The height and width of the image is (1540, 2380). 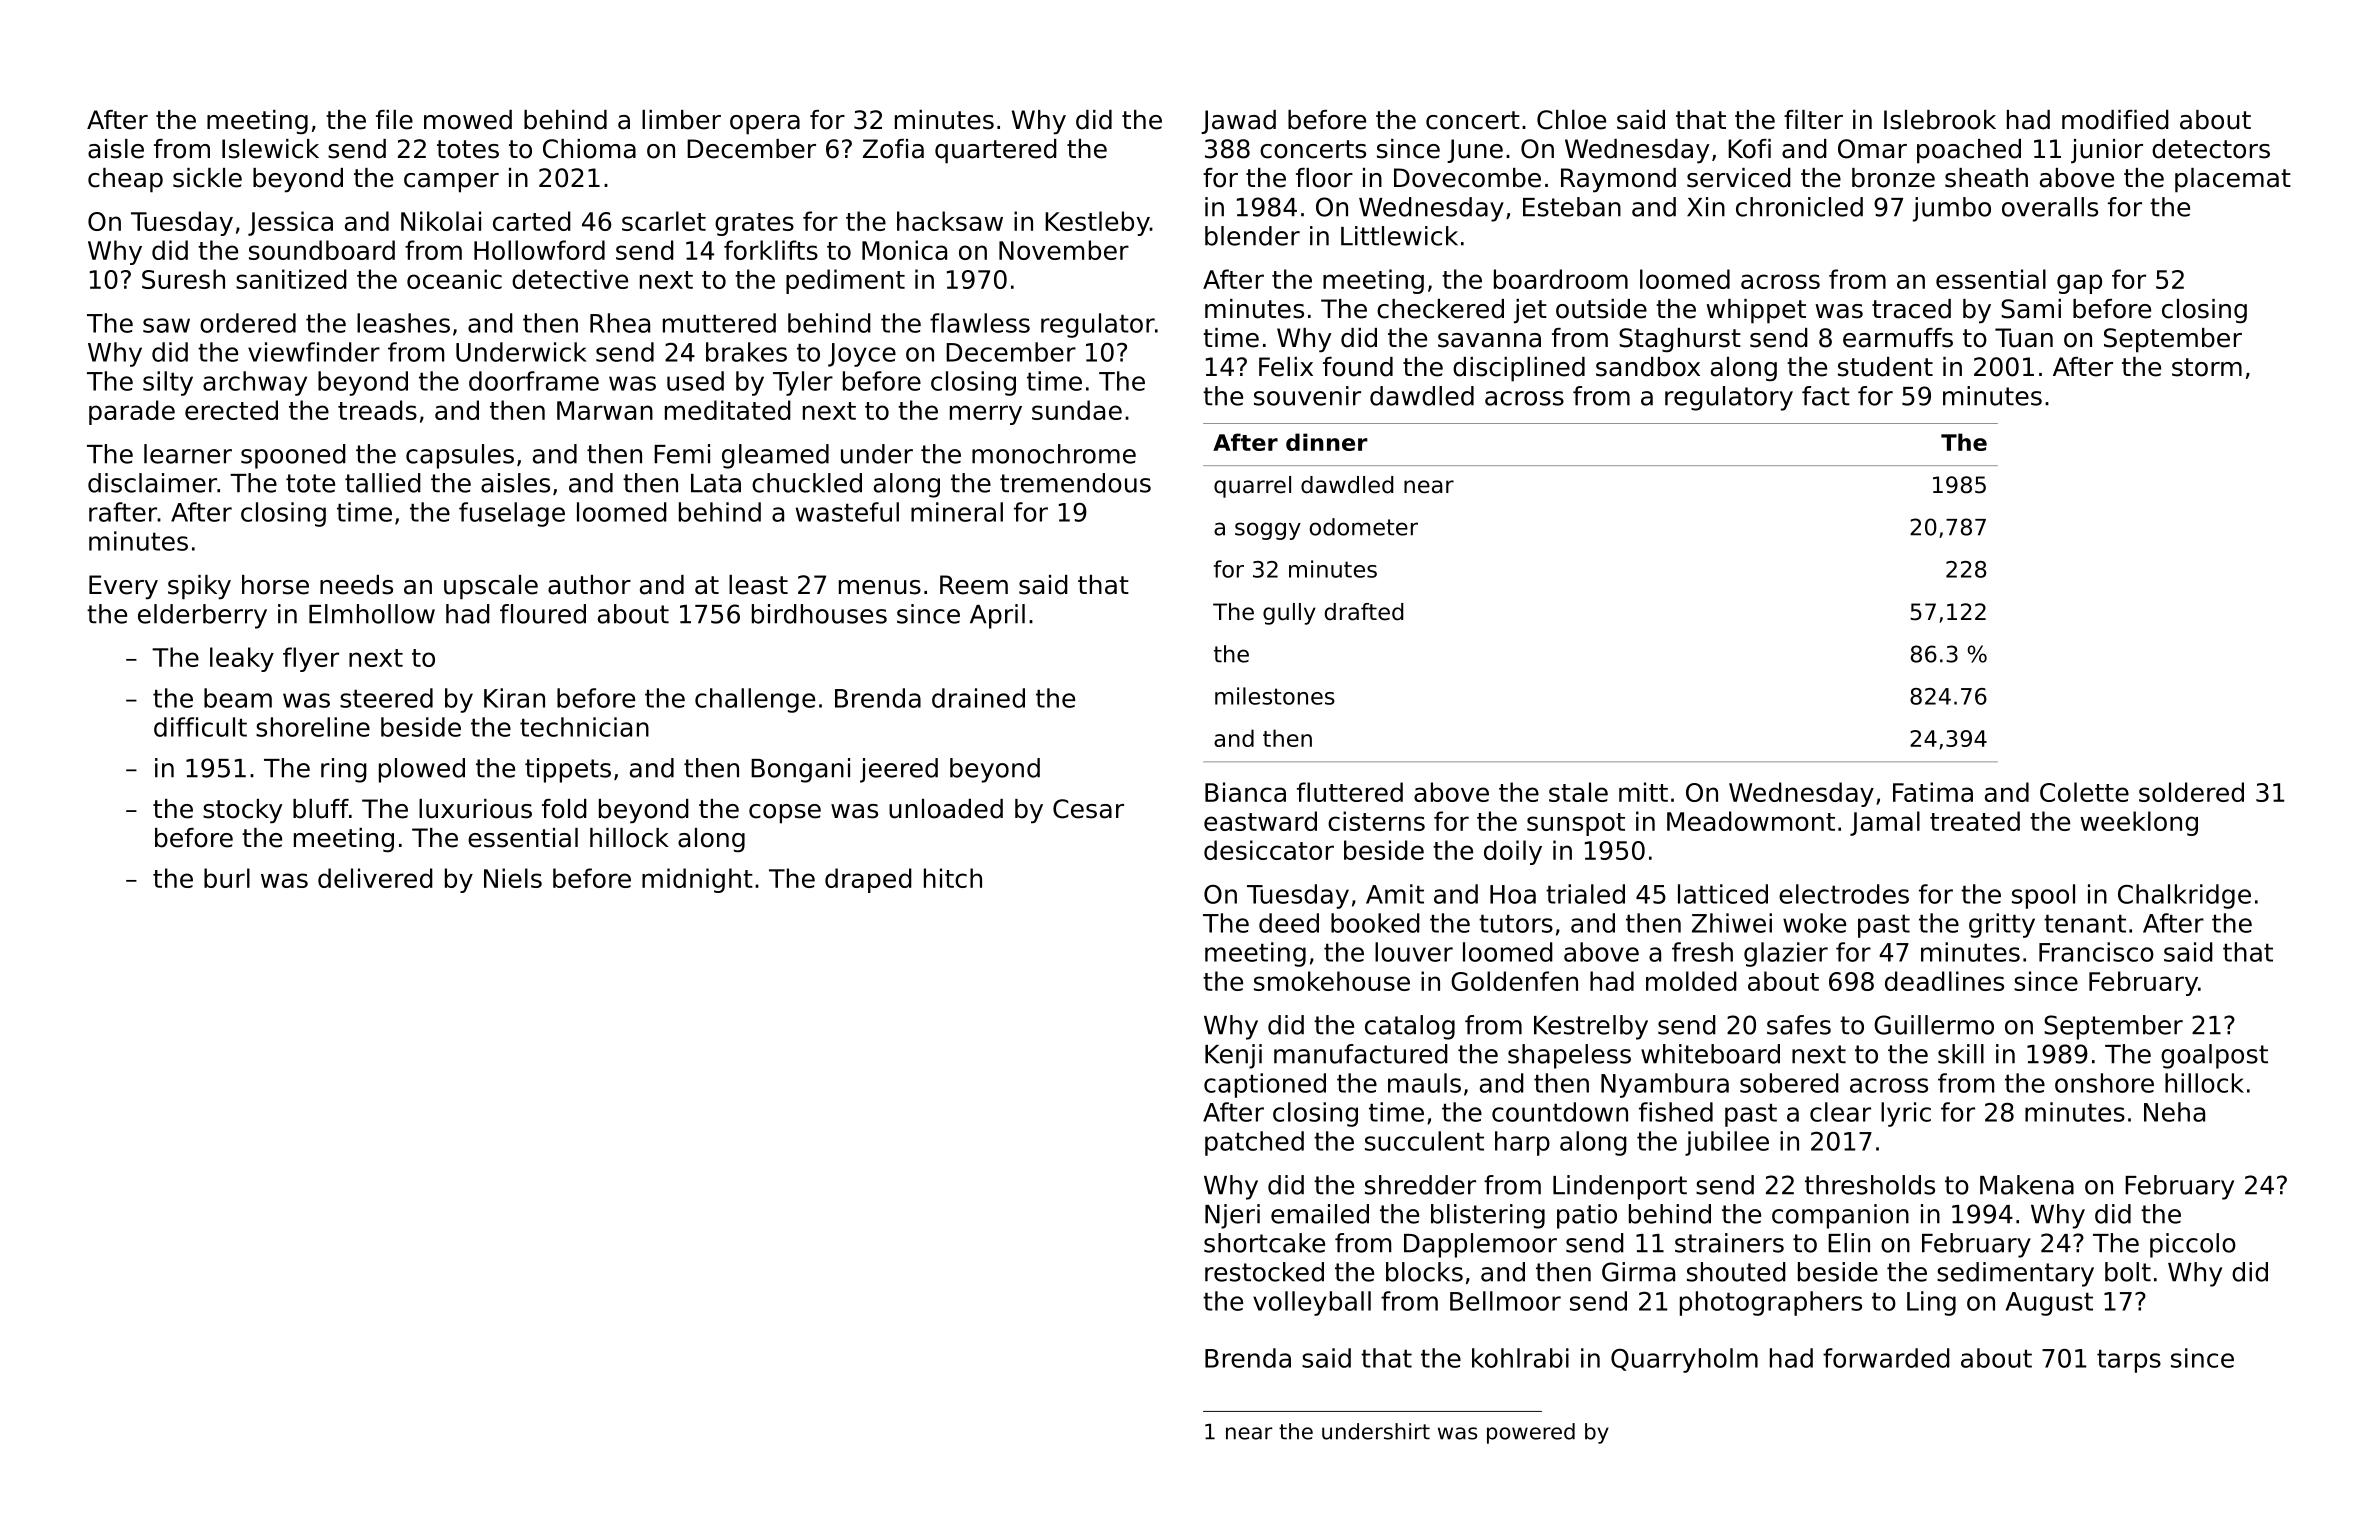 What do you see at coordinates (1519, 369) in the image?
I see `disciplined` at bounding box center [1519, 369].
